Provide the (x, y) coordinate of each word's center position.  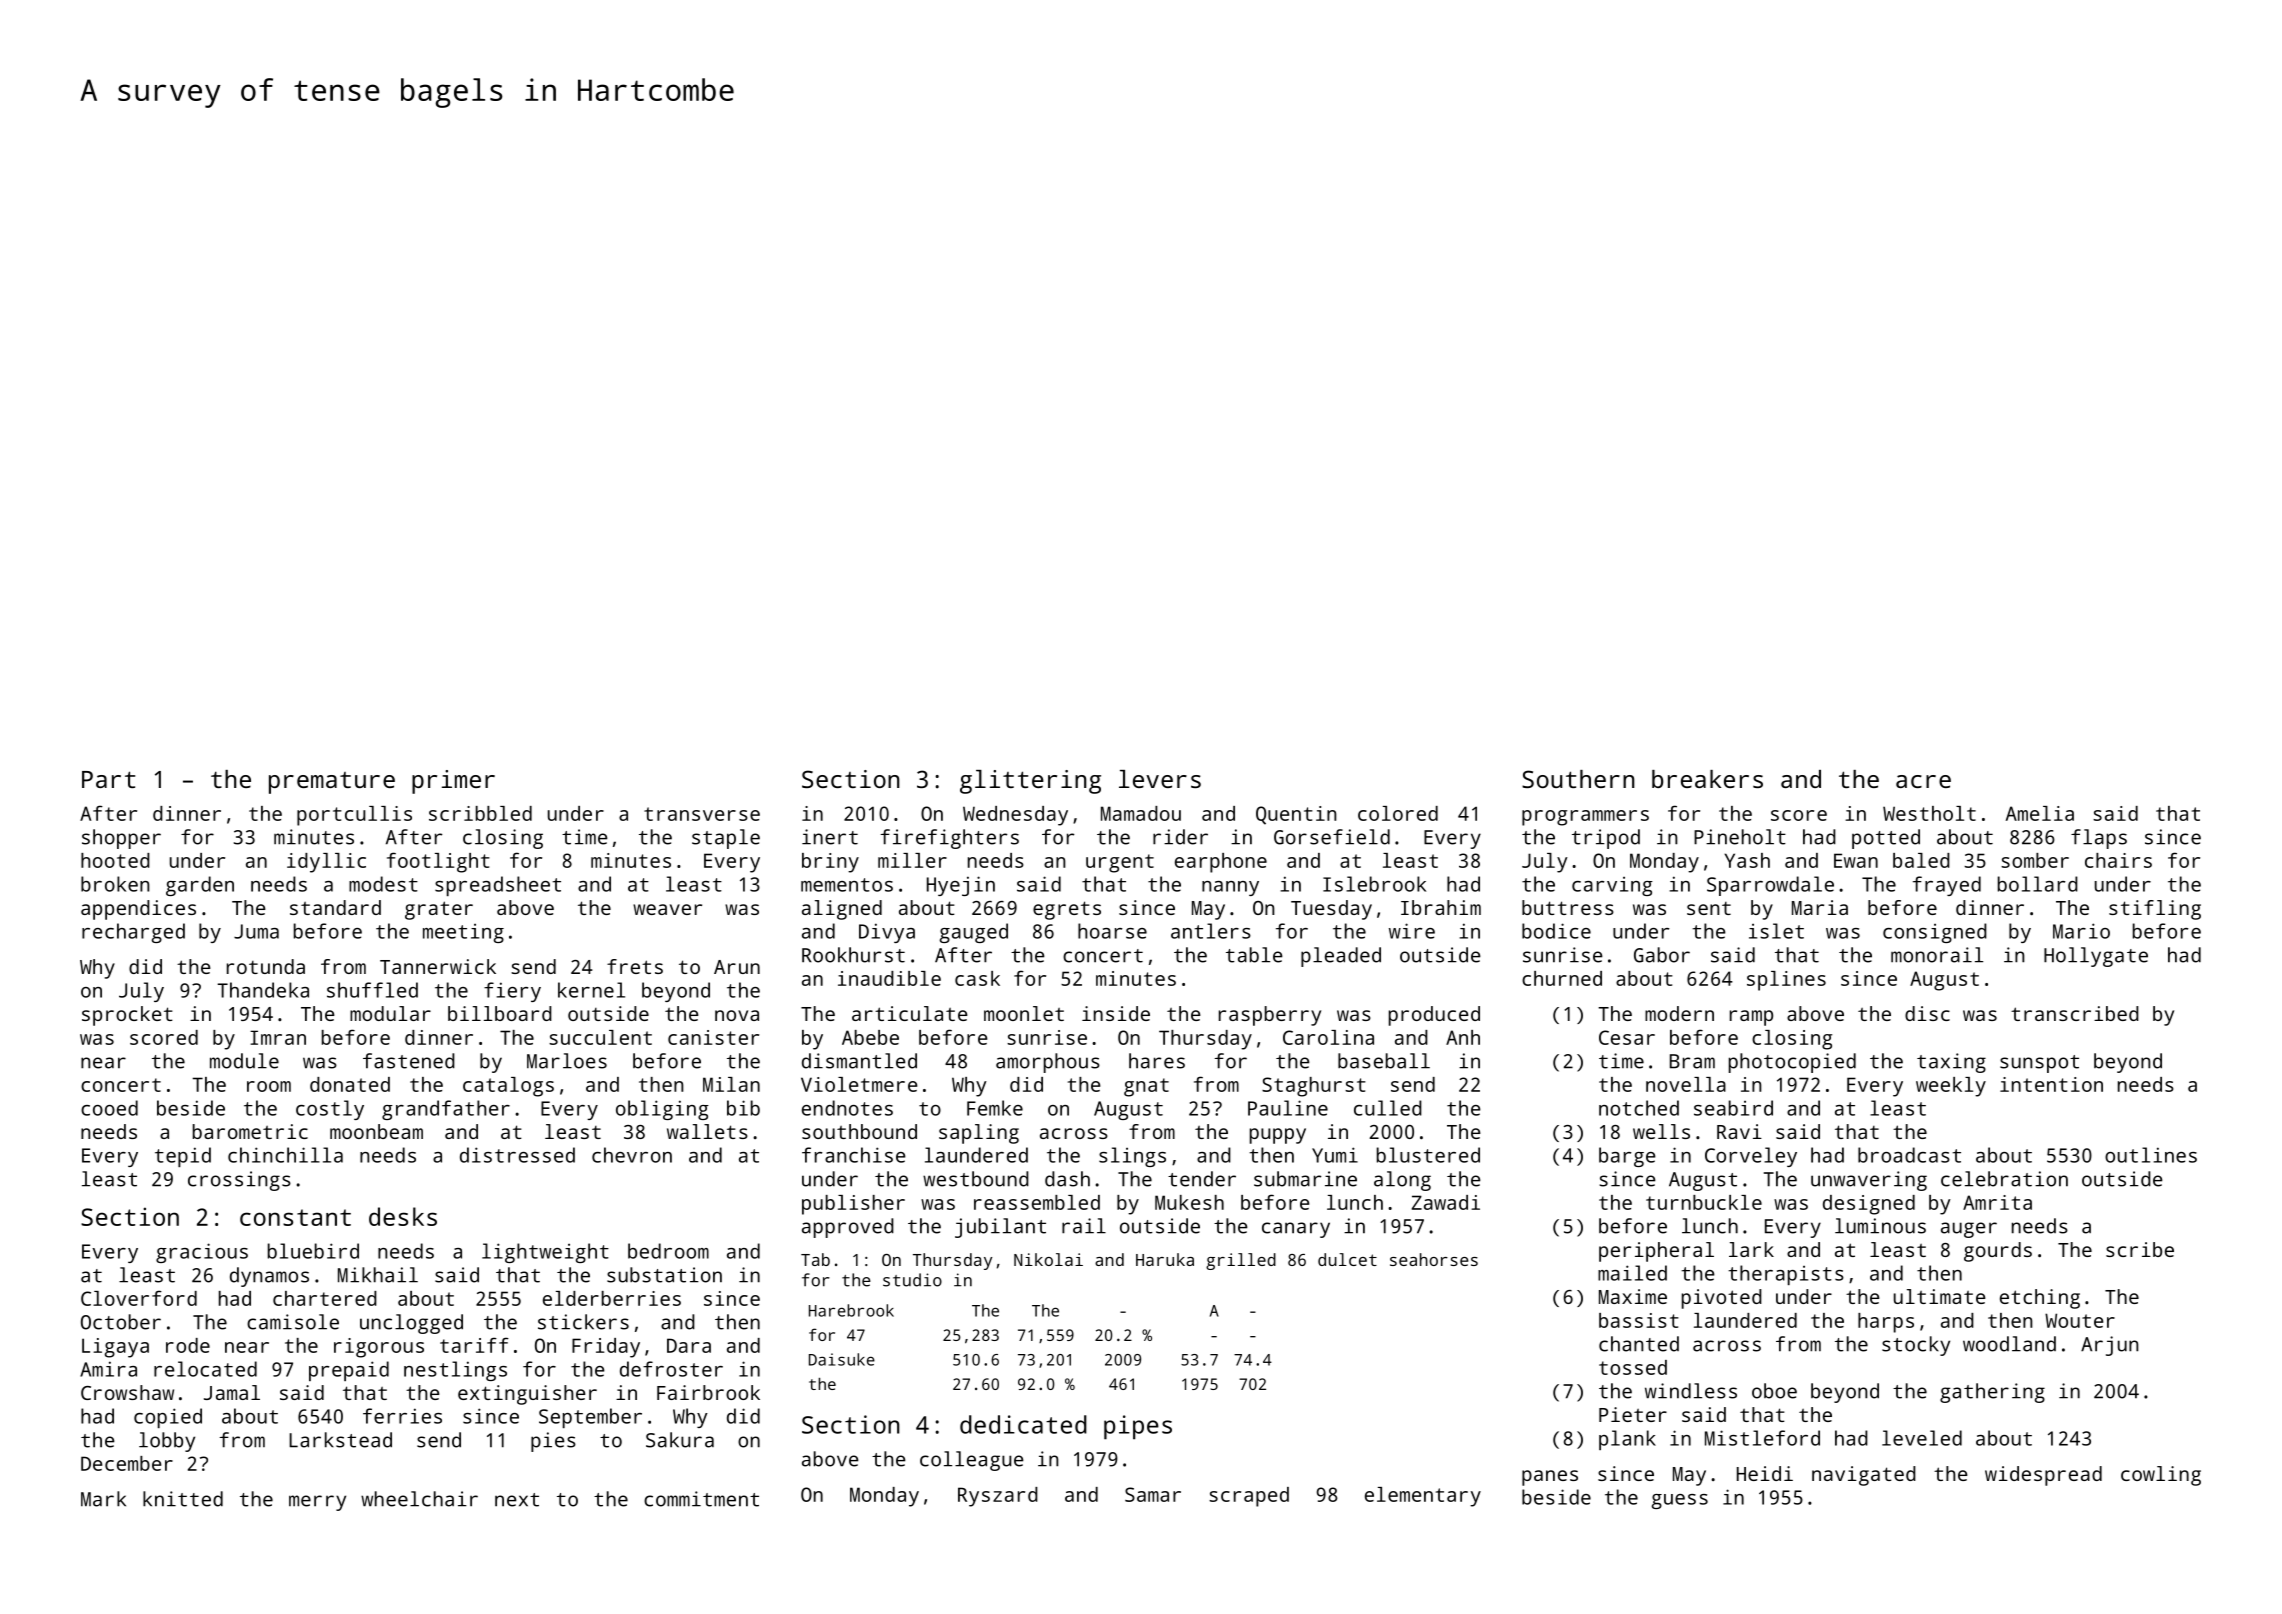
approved (848, 1228)
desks (403, 1216)
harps (1886, 1323)
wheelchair (419, 1499)
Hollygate (2096, 957)
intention (2051, 1084)
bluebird (313, 1251)
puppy (1278, 1136)
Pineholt (1740, 837)
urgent (1120, 863)
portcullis (354, 816)
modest (383, 884)
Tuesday (1331, 910)
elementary (1423, 1497)
